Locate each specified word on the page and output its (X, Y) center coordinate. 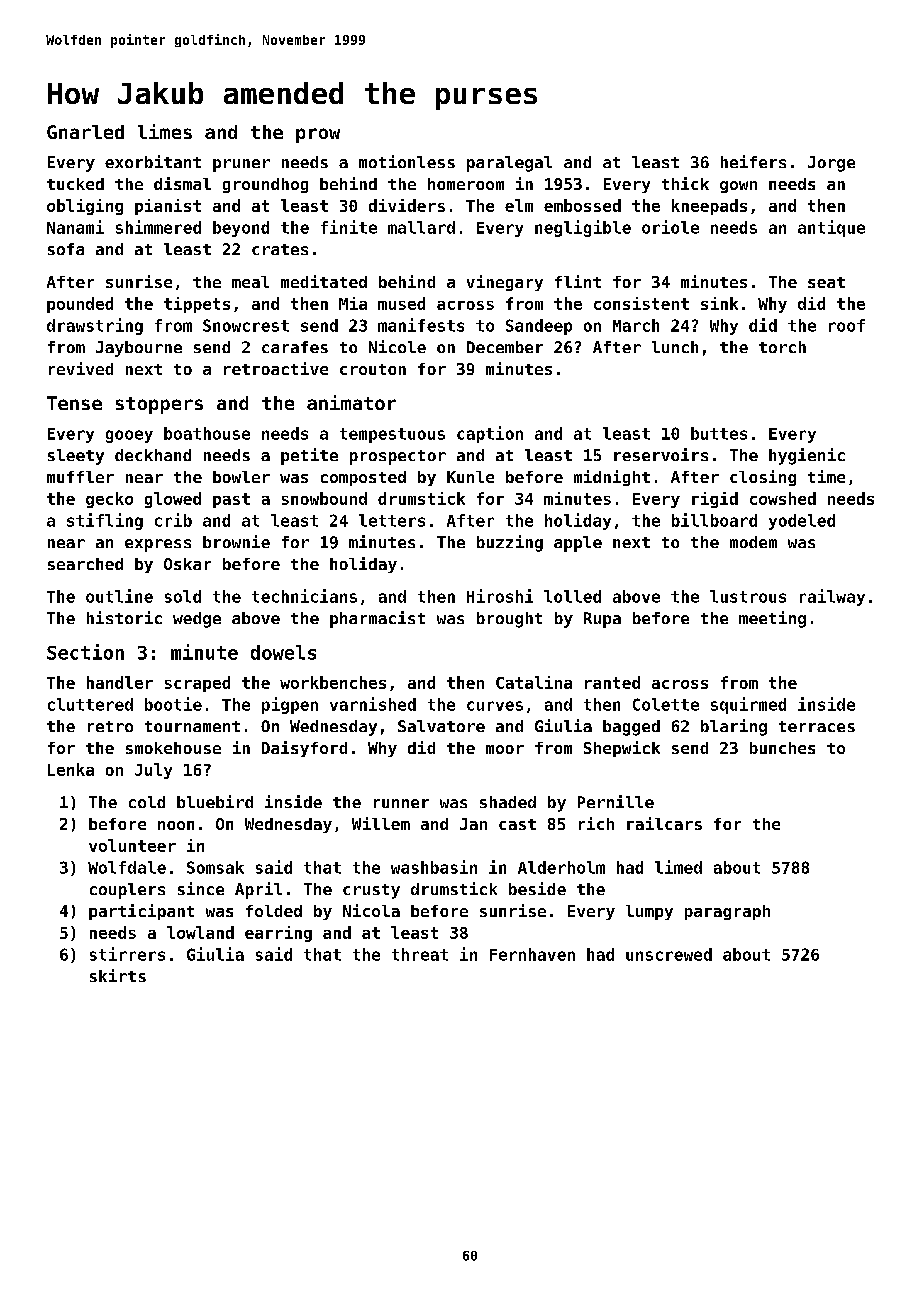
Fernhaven (532, 954)
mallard (421, 227)
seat (826, 282)
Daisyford (304, 749)
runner (401, 803)
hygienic (807, 456)
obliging (85, 207)
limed (678, 867)
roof (847, 325)
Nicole (397, 346)
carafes (295, 347)
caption (490, 434)
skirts (118, 975)
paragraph (727, 912)
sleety (76, 457)
